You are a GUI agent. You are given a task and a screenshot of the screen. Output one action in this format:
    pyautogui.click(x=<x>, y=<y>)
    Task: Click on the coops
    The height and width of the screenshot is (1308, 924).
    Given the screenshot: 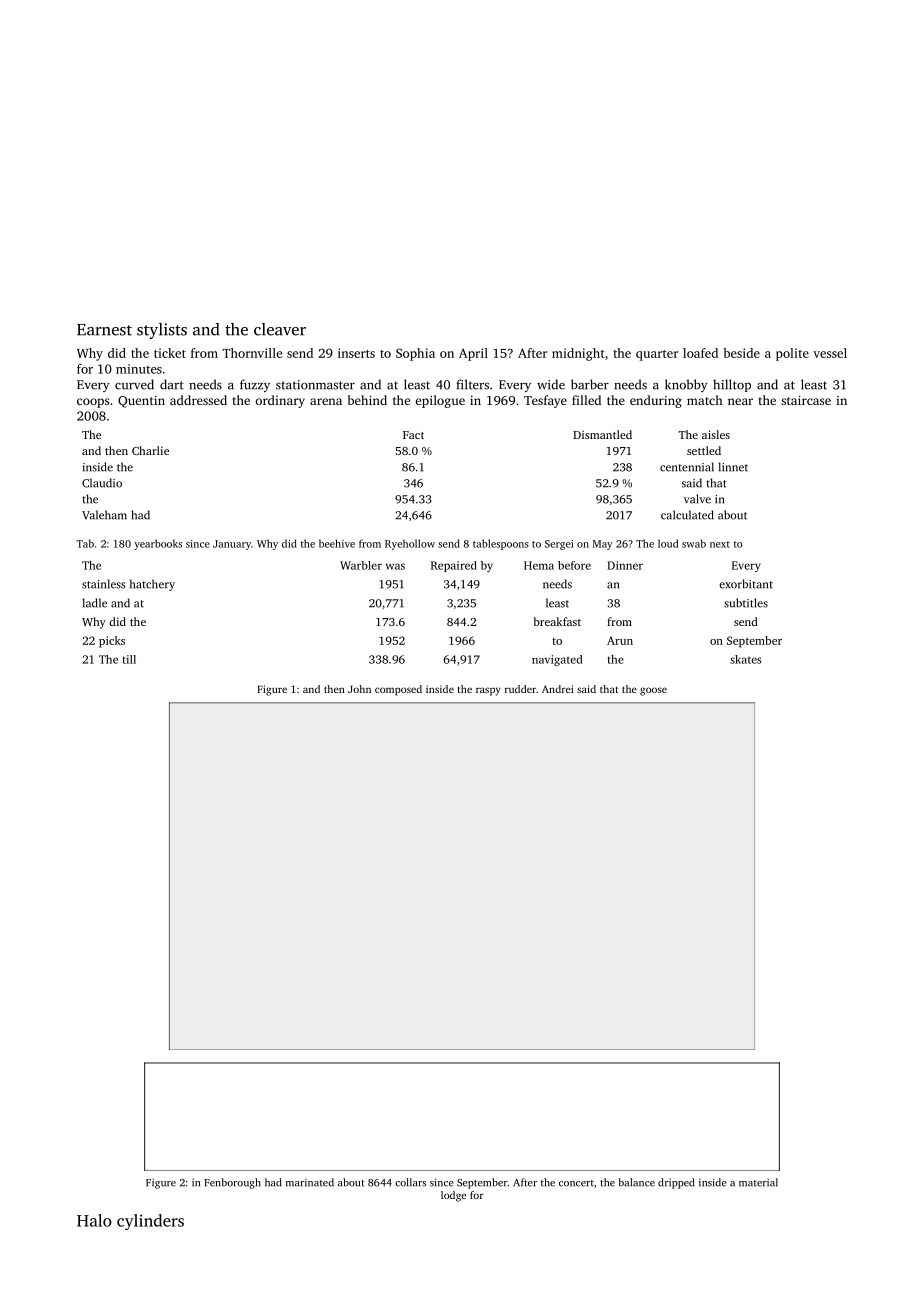 What is the action you would take?
    pyautogui.click(x=93, y=403)
